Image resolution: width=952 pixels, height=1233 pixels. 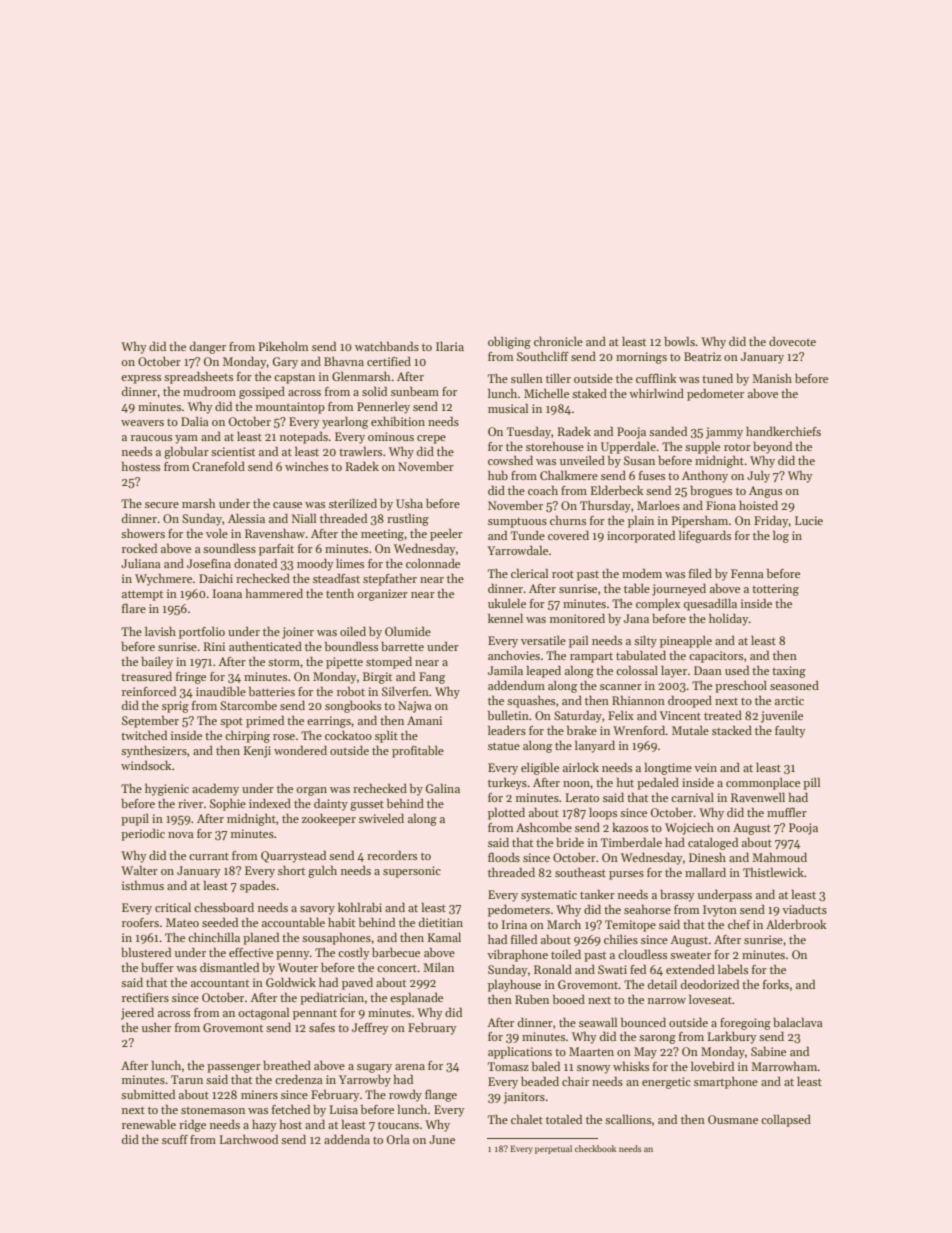 I want to click on kohlrabi, so click(x=360, y=907).
